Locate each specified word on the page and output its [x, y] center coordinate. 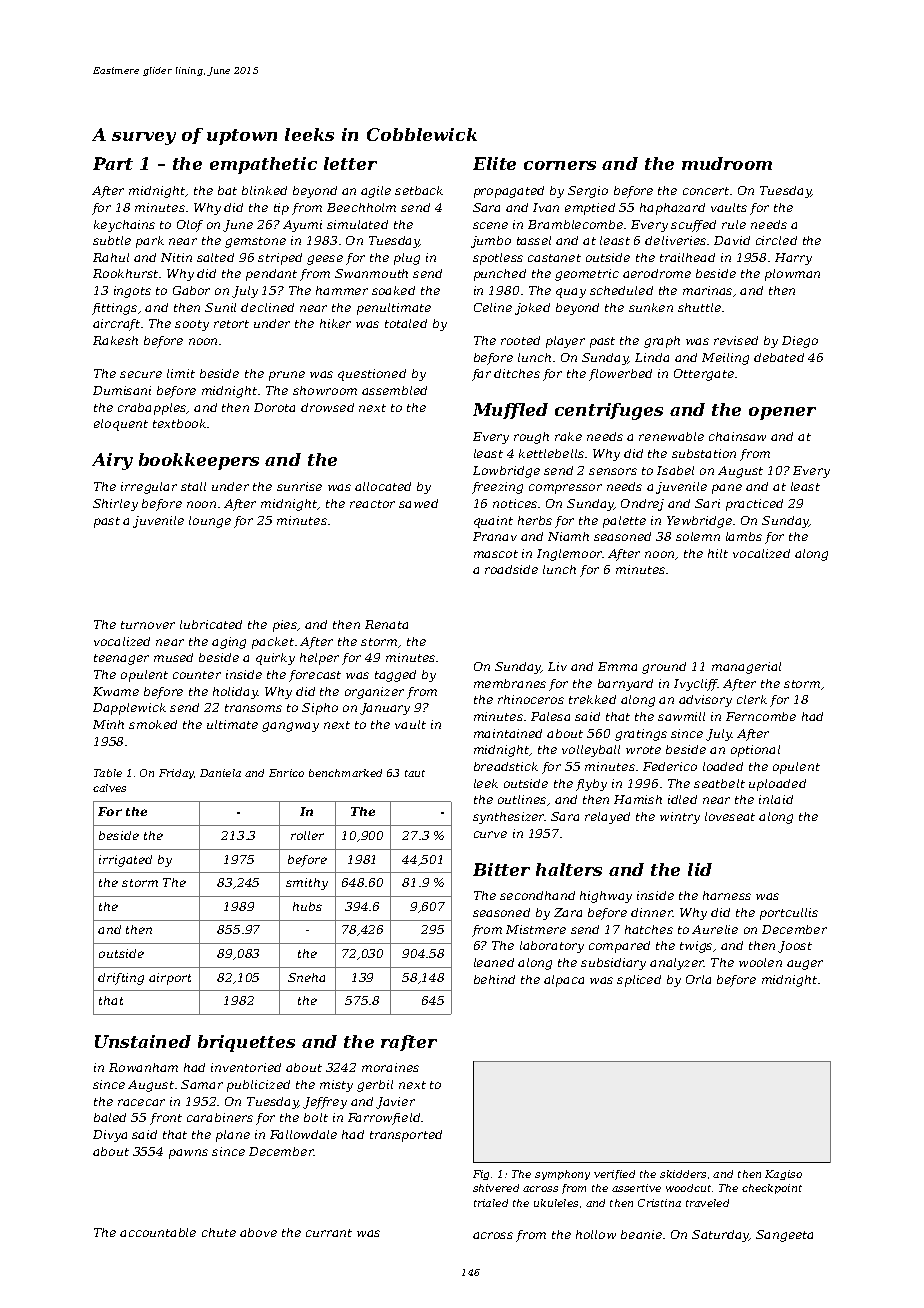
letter [350, 163]
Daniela [220, 773]
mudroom [727, 163]
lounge [210, 522]
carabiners [220, 1117]
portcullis [789, 914]
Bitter [501, 869]
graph [662, 342]
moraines [390, 1067]
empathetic [263, 165]
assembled [394, 390]
